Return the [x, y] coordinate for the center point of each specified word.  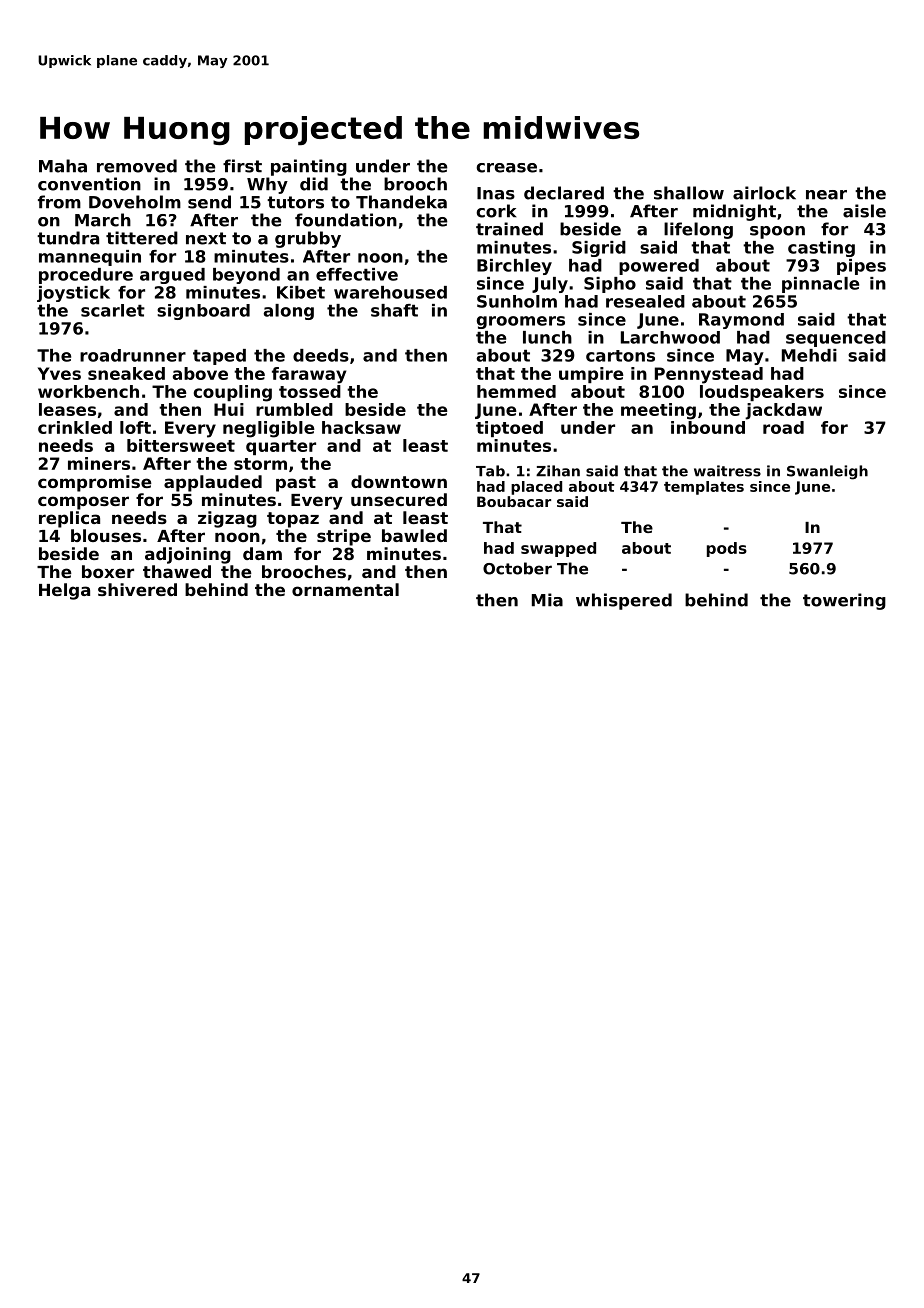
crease [506, 168]
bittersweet [181, 445]
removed [137, 166]
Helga [64, 591]
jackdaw [783, 411]
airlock [764, 193]
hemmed [516, 391]
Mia [547, 600]
